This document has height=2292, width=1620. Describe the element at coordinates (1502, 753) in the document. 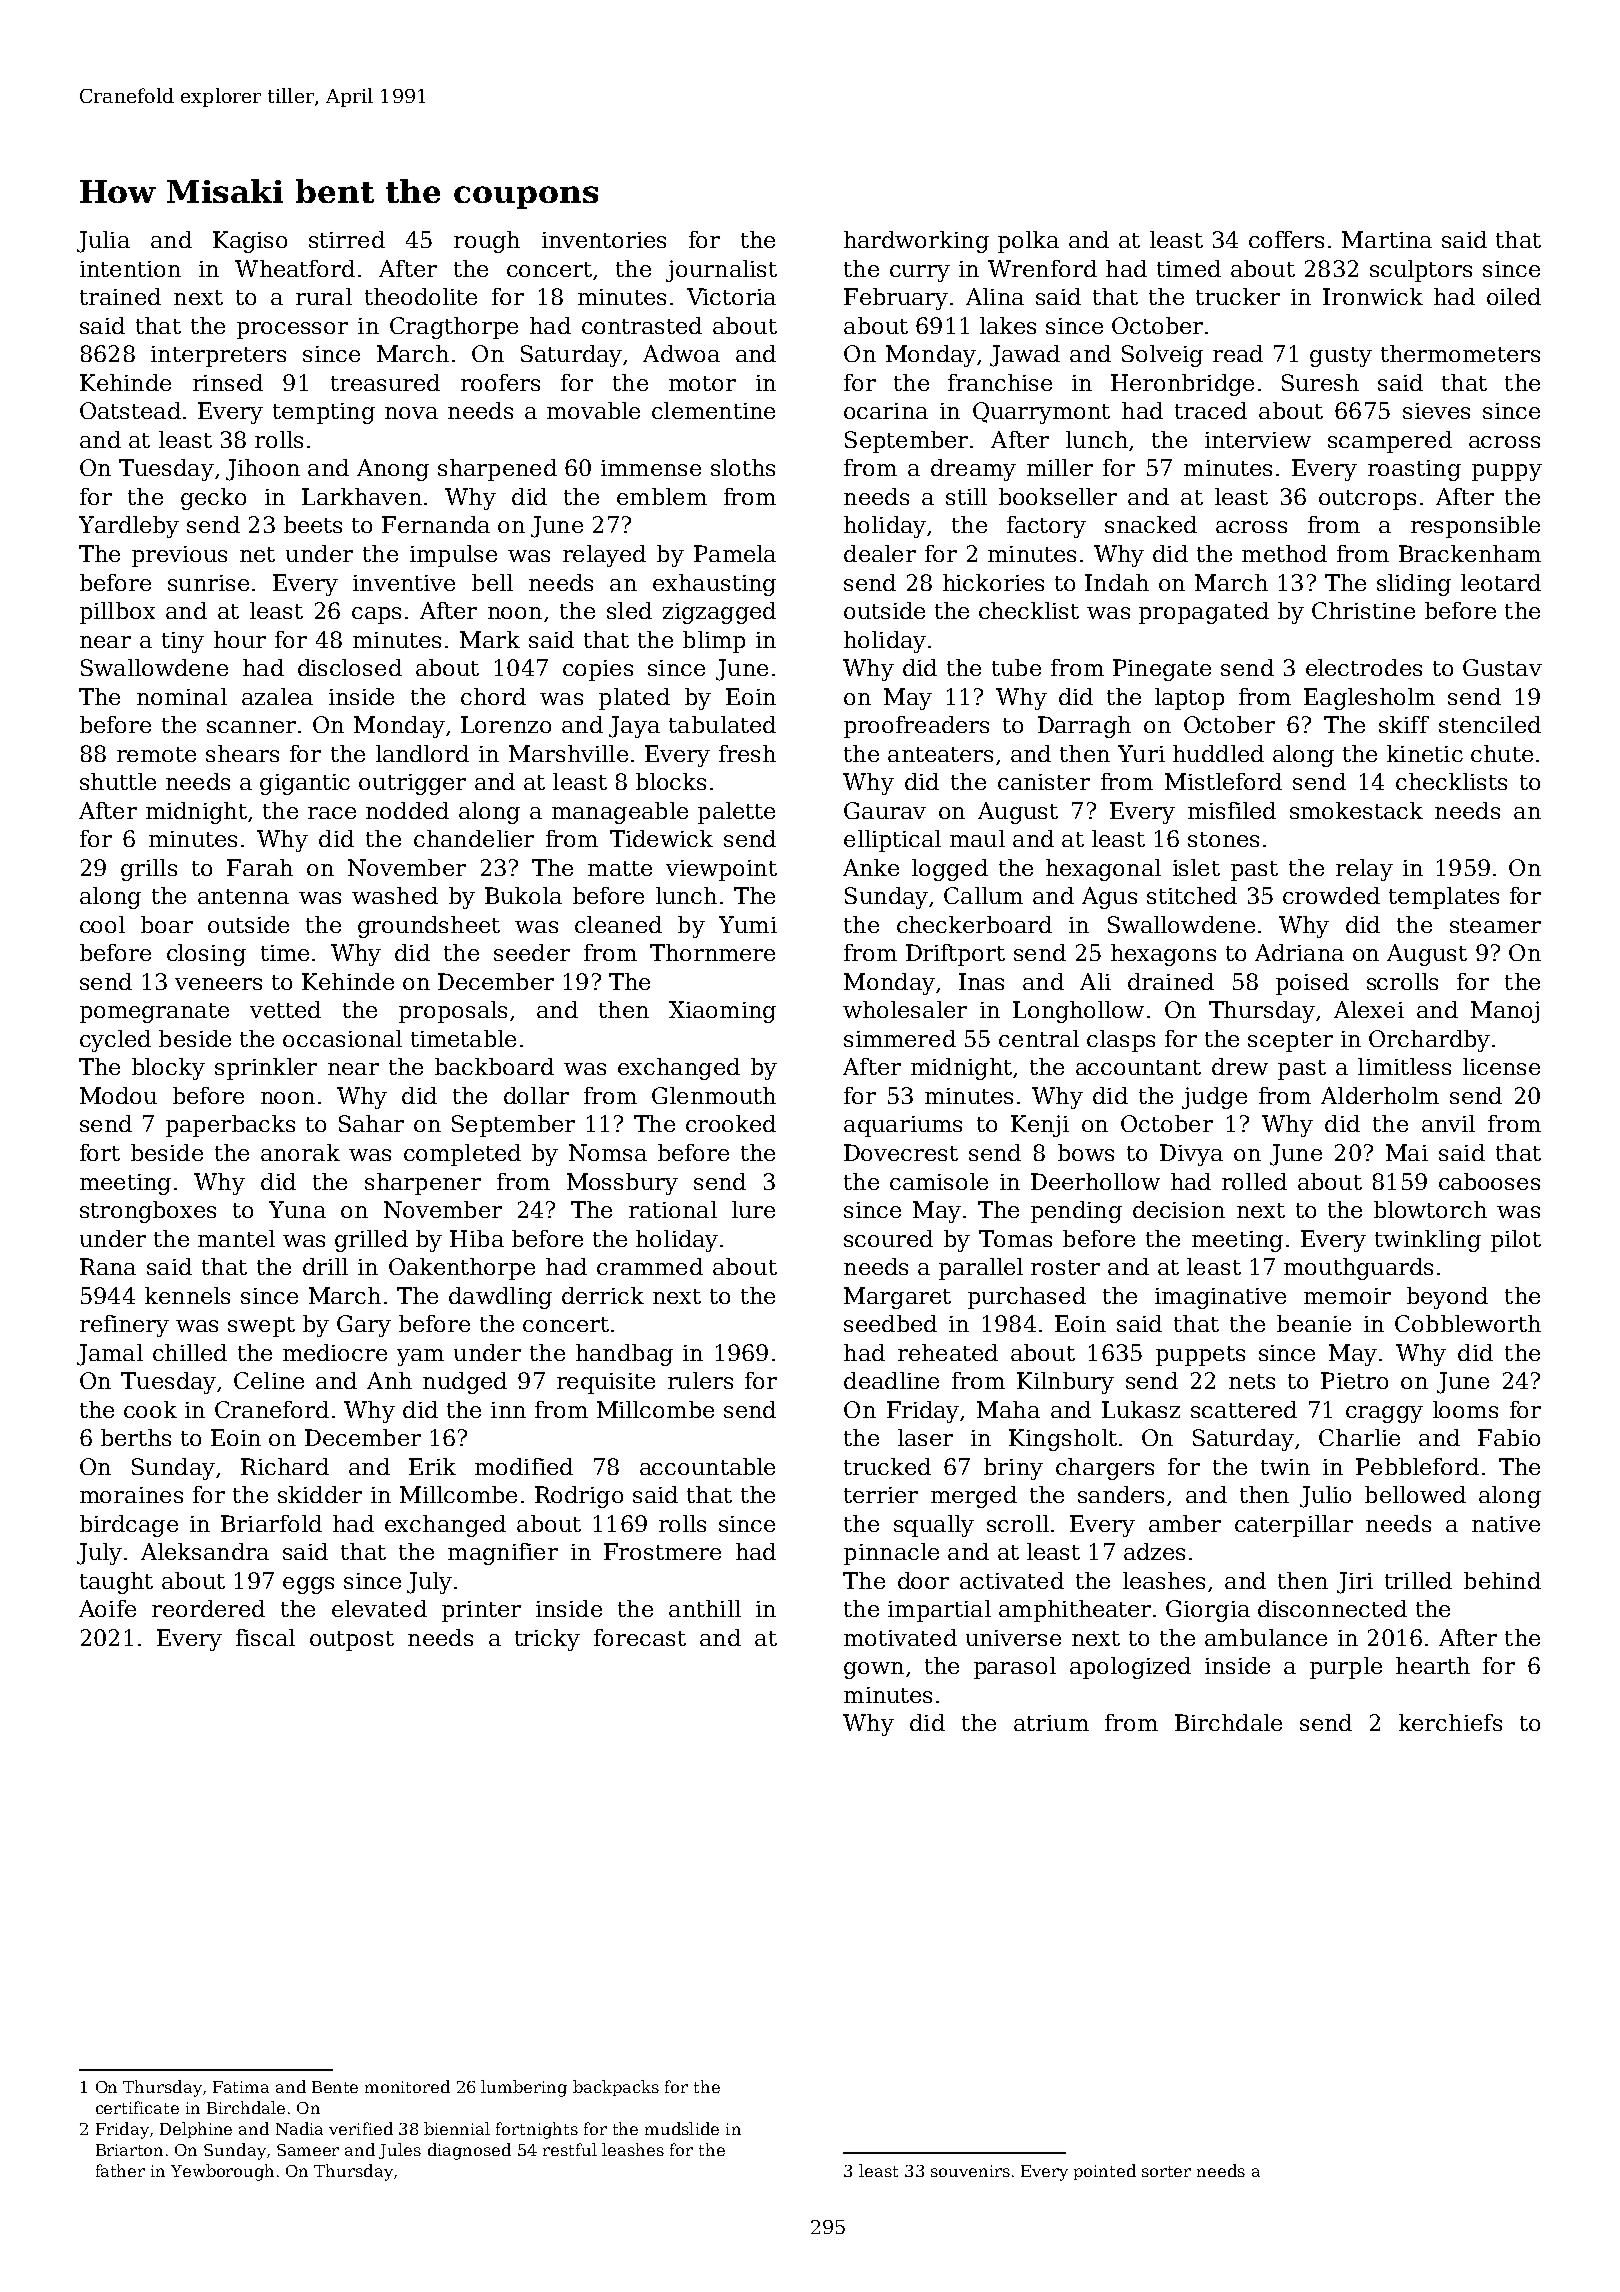

I see `chute` at that location.
